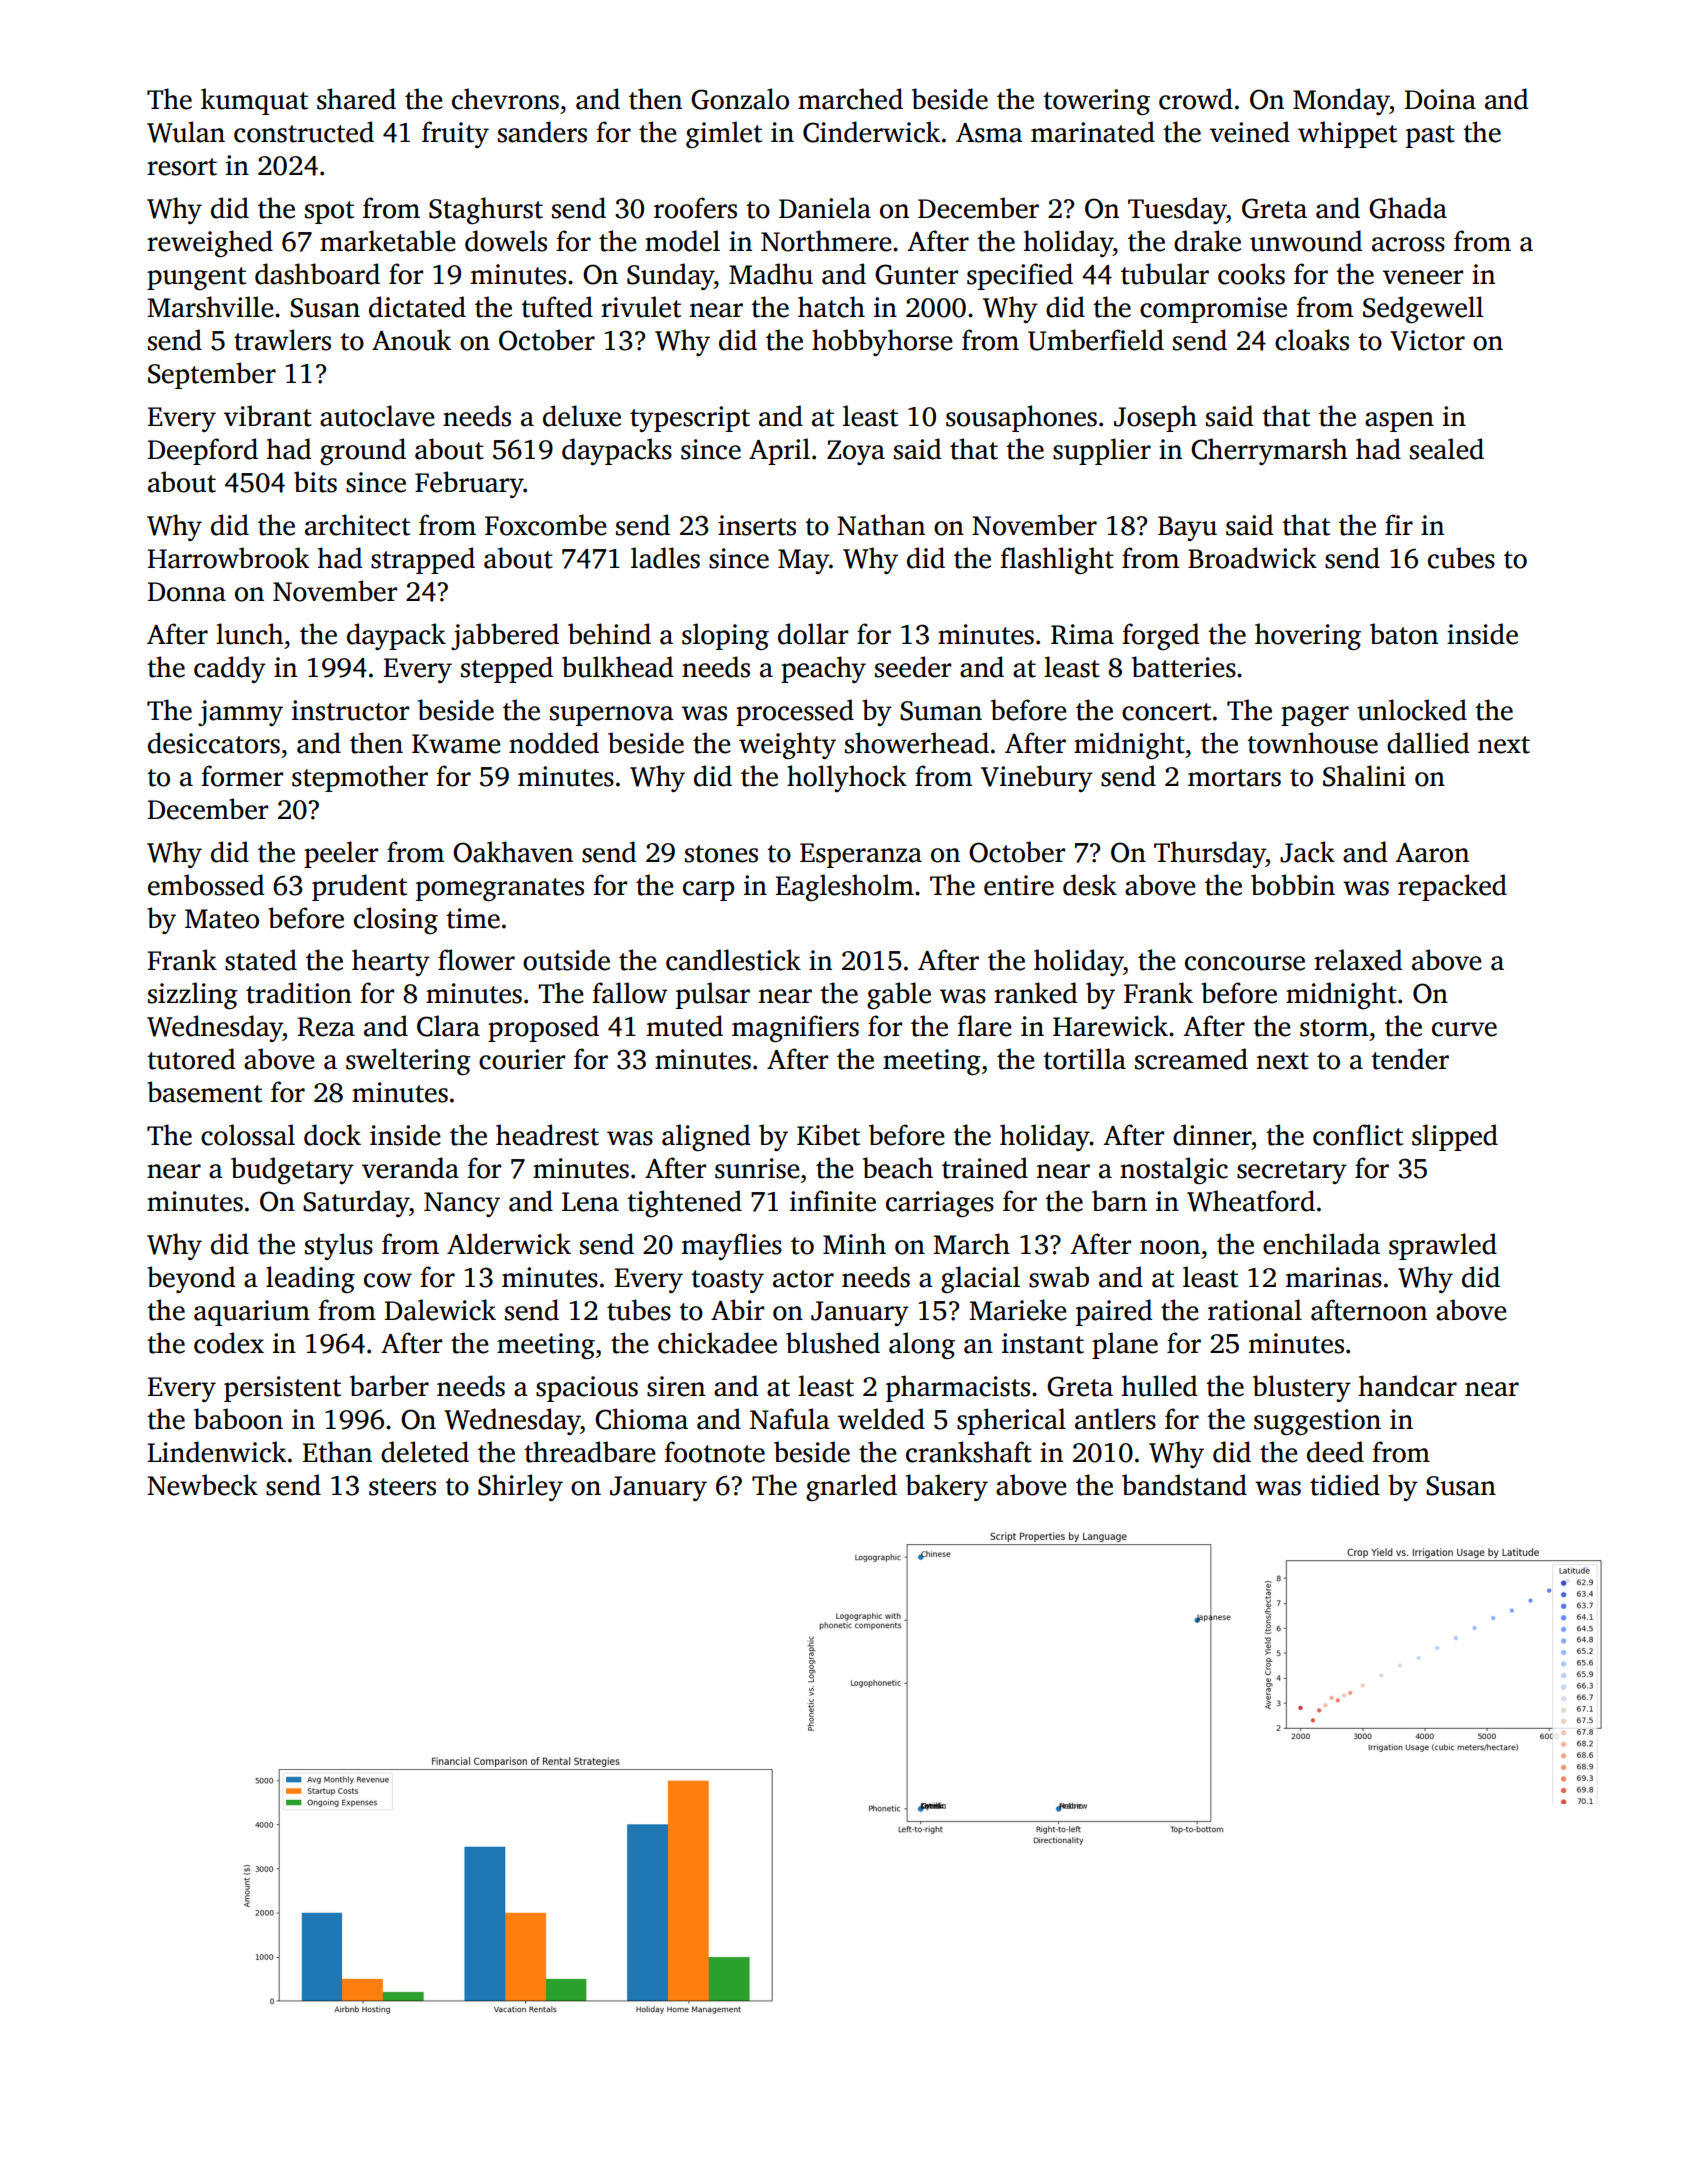  What do you see at coordinates (845, 887) in the screenshot?
I see `Eaglesholm` at bounding box center [845, 887].
